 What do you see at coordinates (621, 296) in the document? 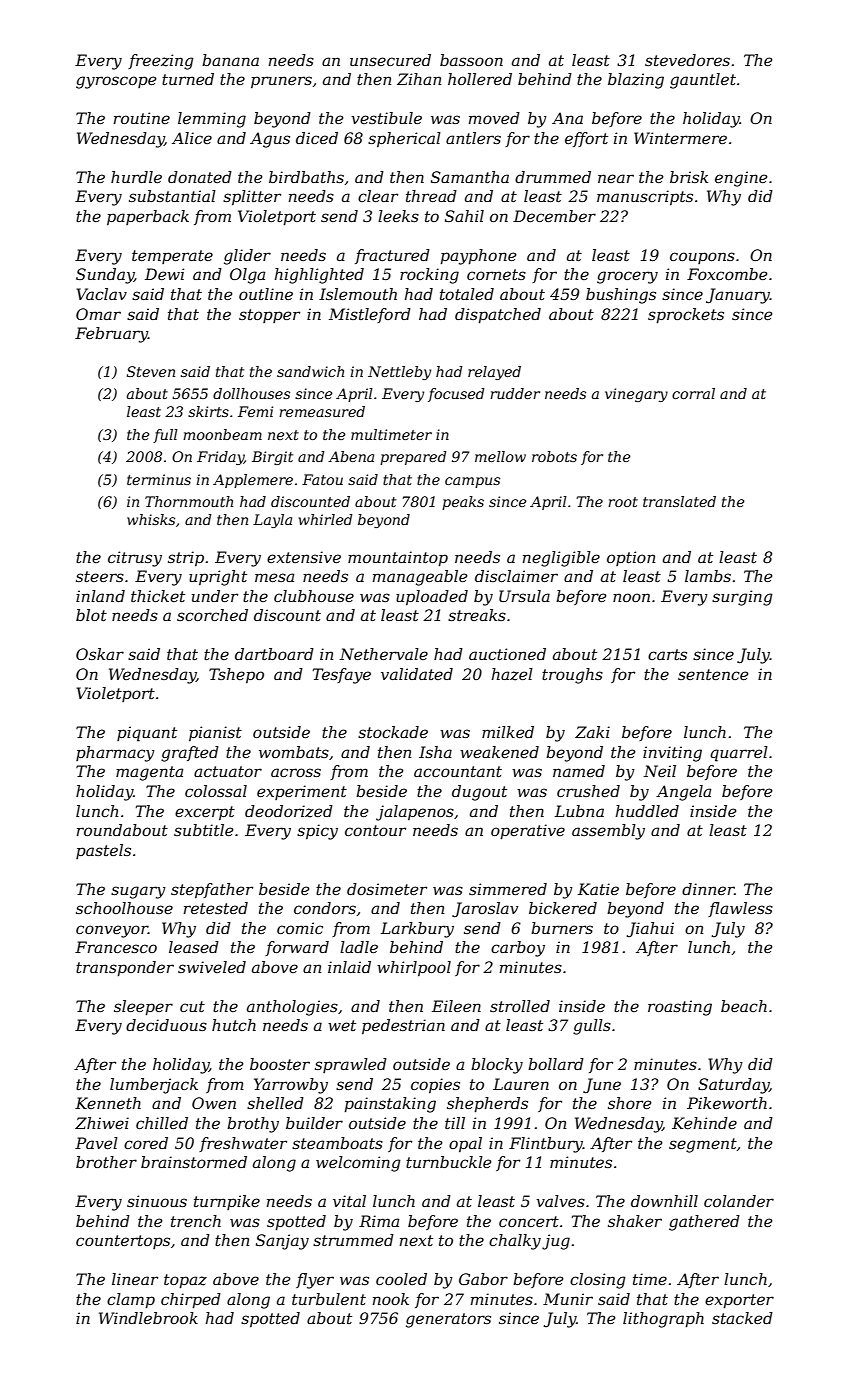
I see `bushings` at bounding box center [621, 296].
